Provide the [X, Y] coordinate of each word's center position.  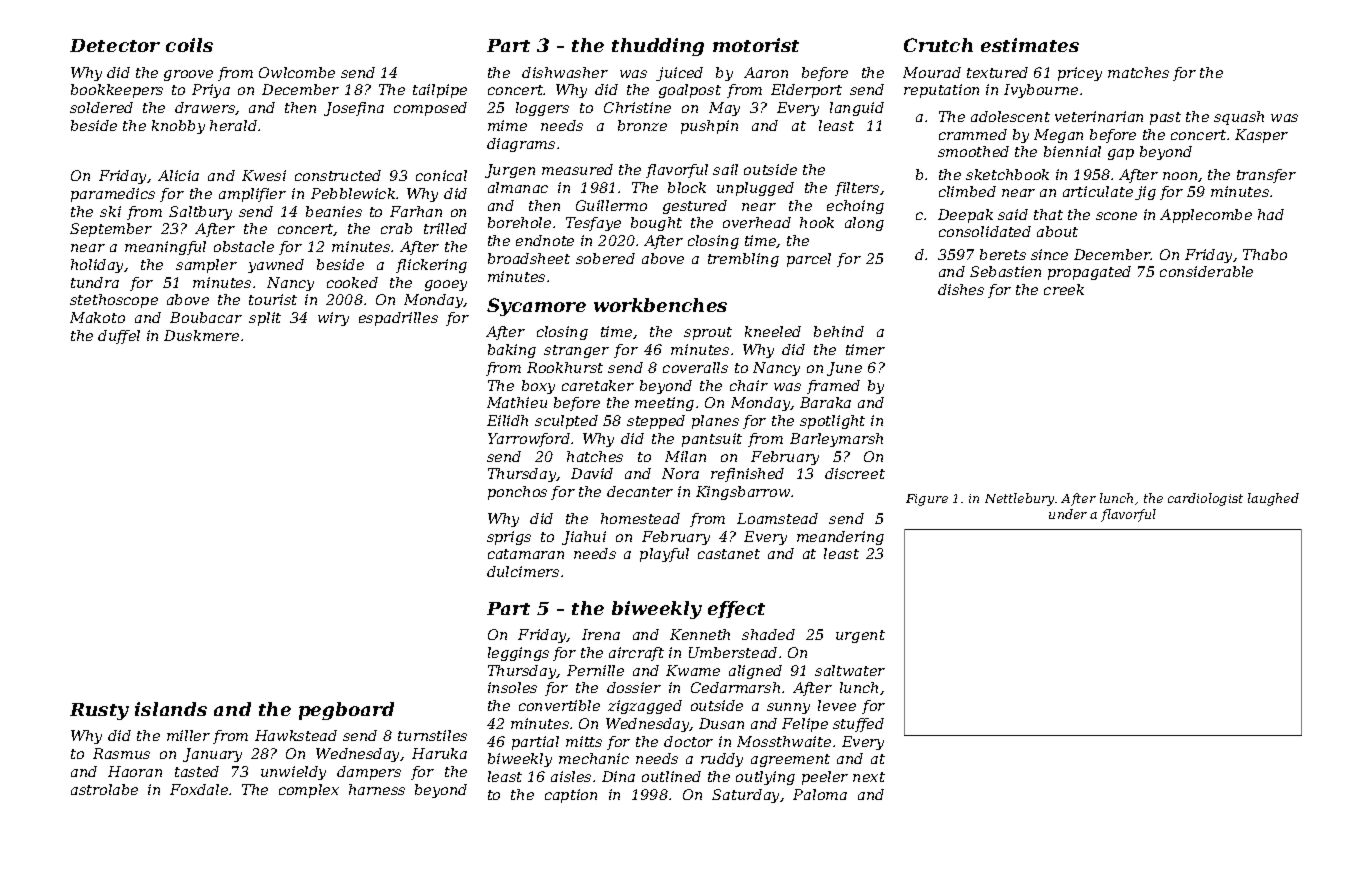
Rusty [99, 711]
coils [189, 45]
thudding [658, 47]
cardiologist [1205, 499]
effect [736, 609]
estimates [1030, 45]
